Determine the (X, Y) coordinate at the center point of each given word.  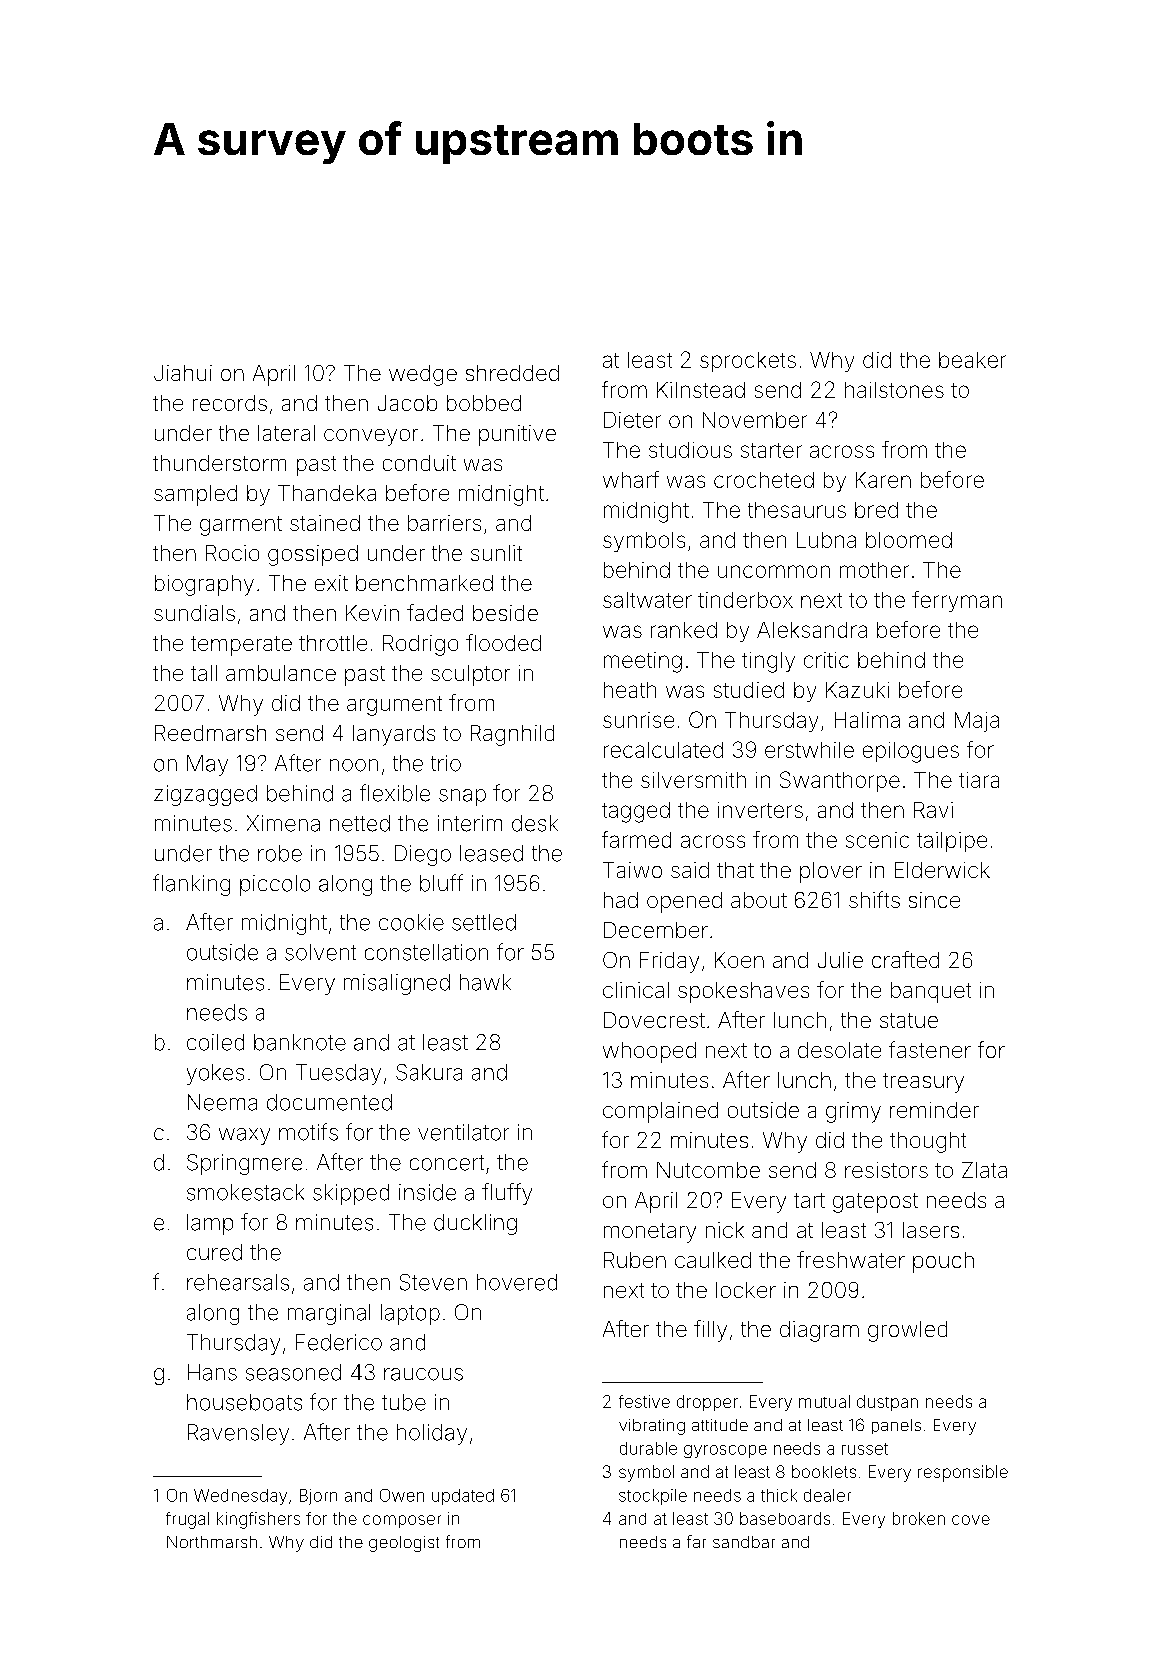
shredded (512, 373)
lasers (931, 1230)
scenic (877, 840)
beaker (972, 360)
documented (329, 1102)
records (230, 403)
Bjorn (318, 1497)
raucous (423, 1374)
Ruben (635, 1260)
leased (491, 853)
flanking (191, 885)
